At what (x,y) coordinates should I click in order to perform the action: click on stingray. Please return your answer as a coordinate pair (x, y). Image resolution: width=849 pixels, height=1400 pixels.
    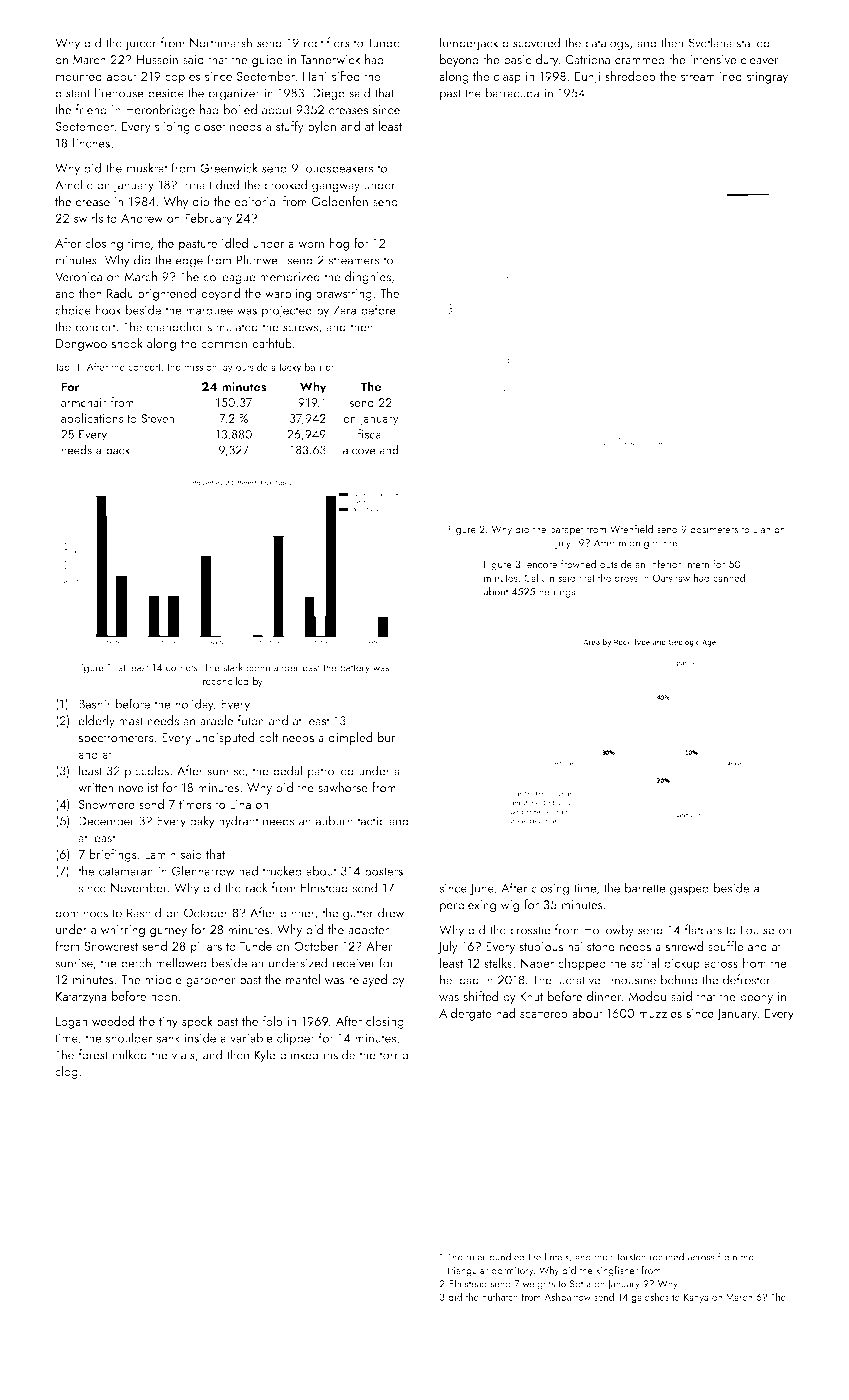
    Looking at the image, I should click on (767, 78).
